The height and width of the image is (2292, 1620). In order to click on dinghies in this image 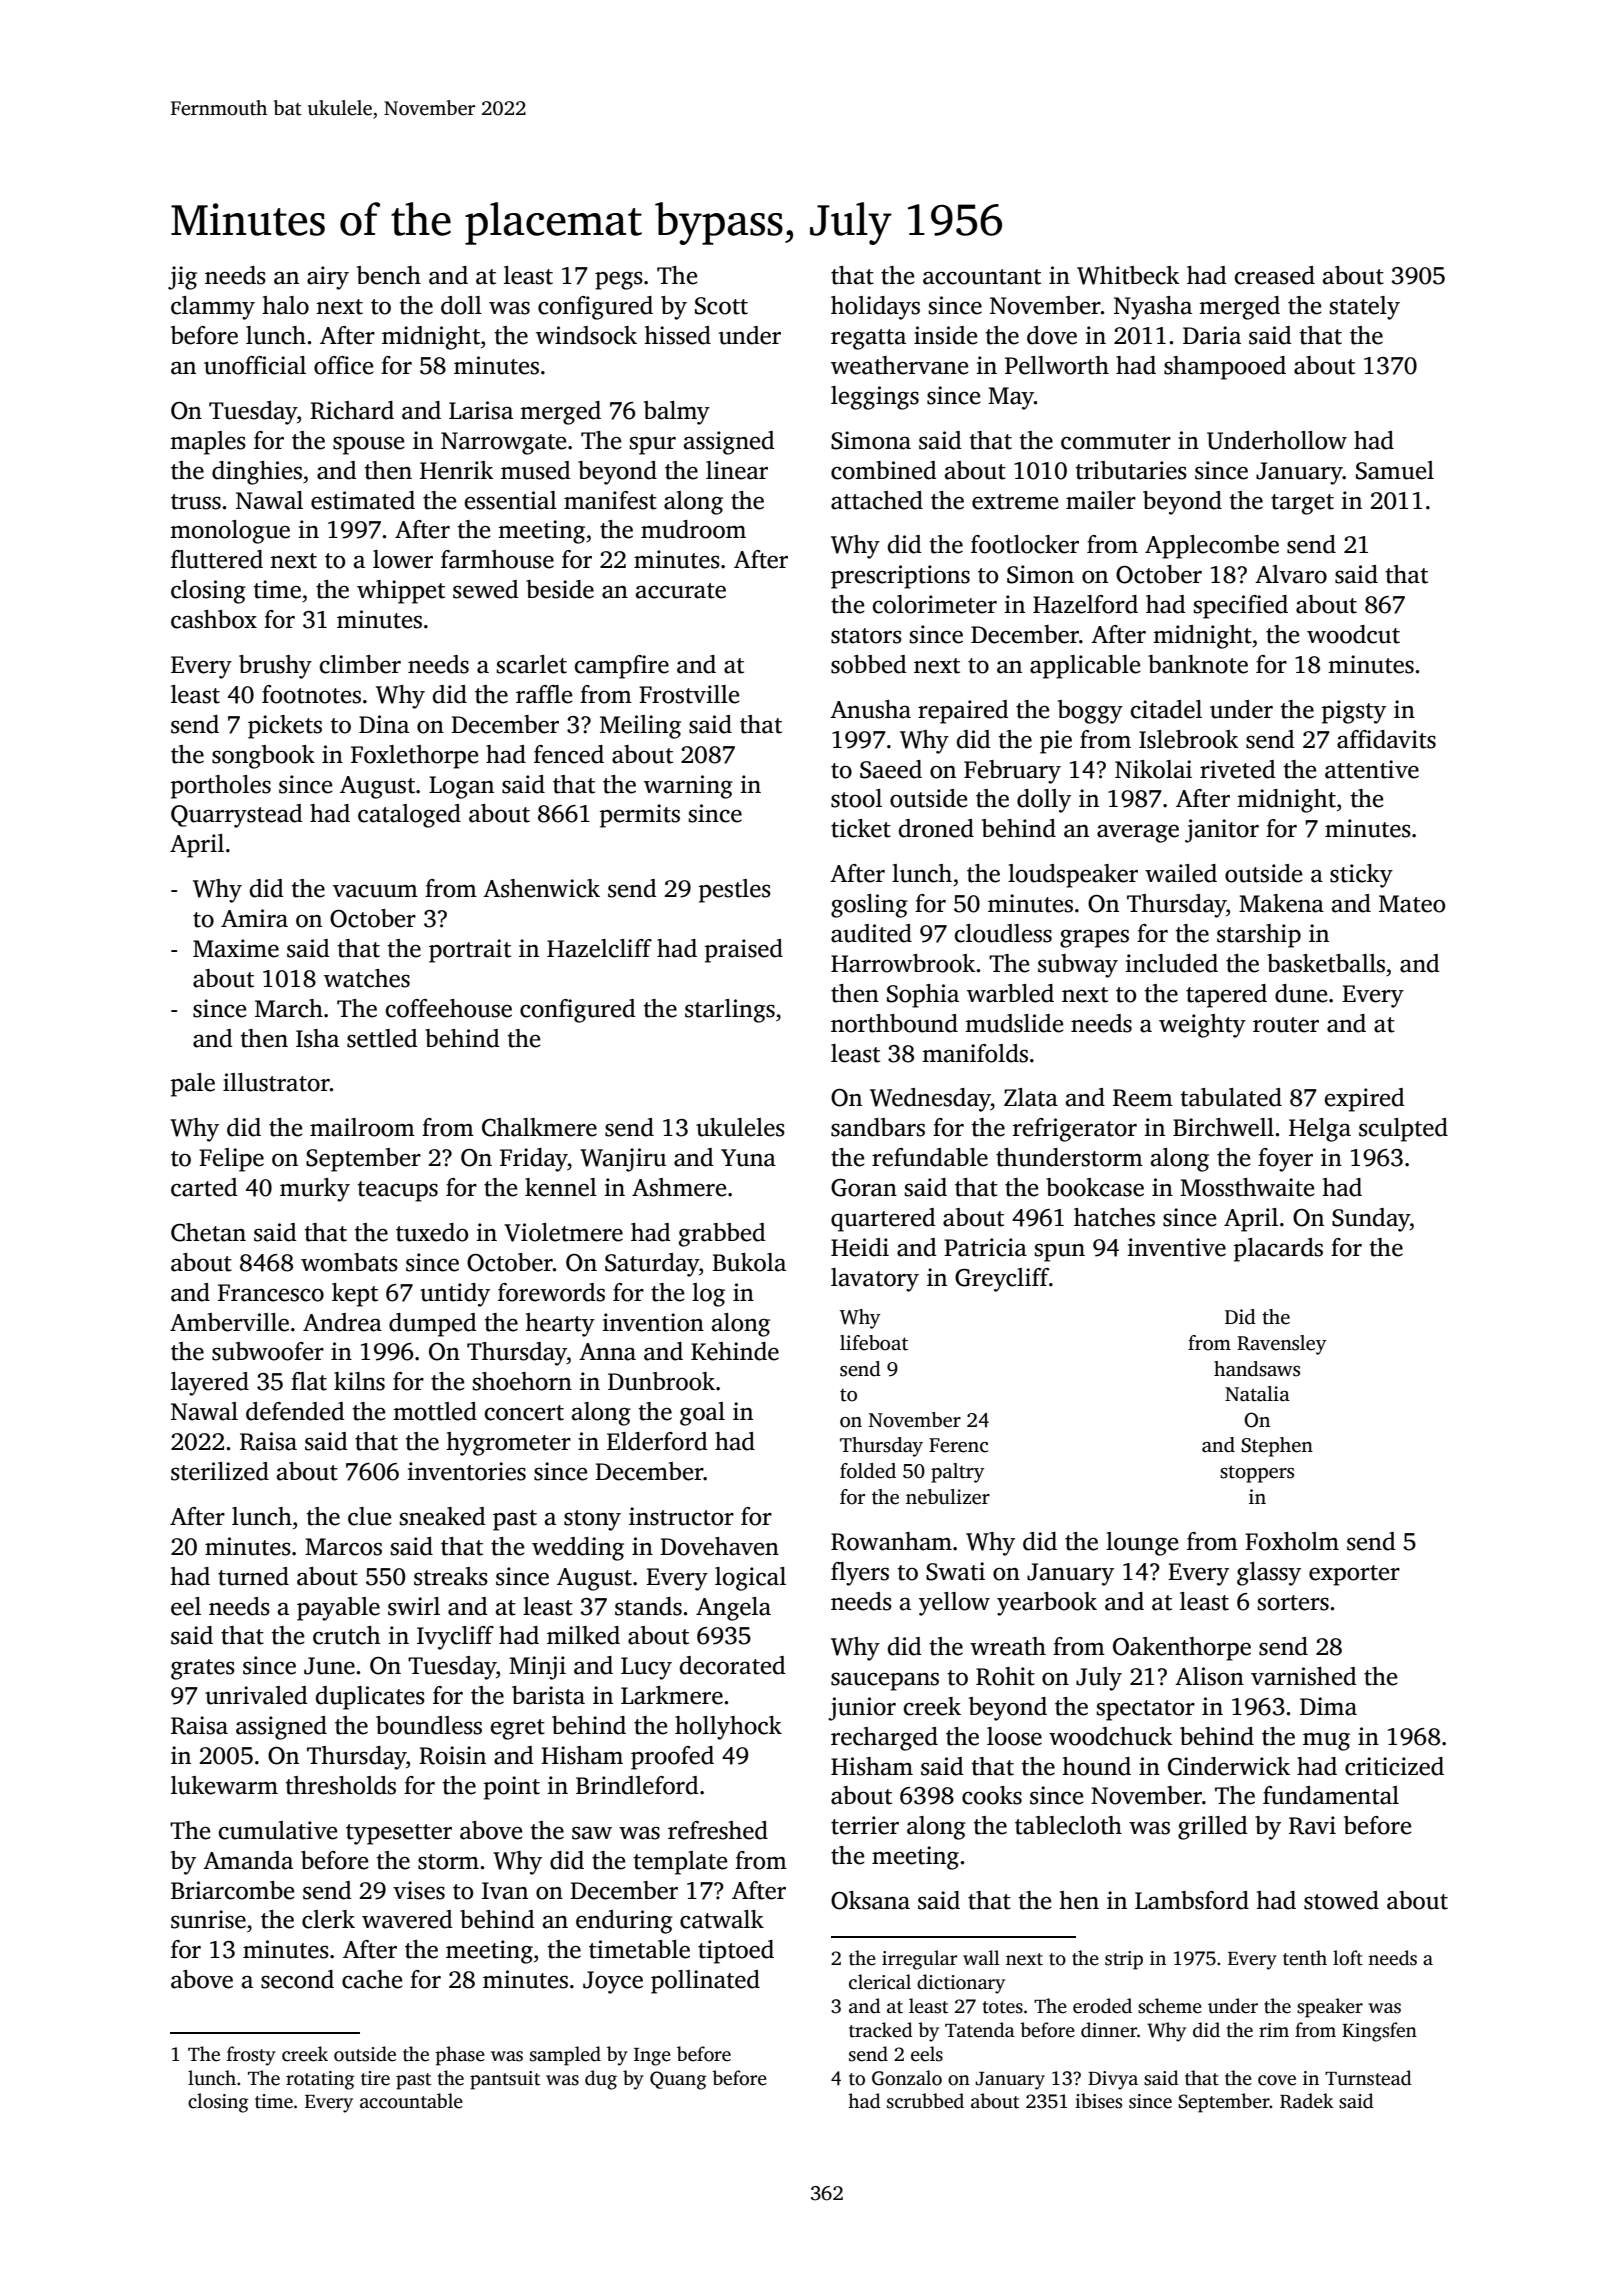, I will do `click(257, 473)`.
